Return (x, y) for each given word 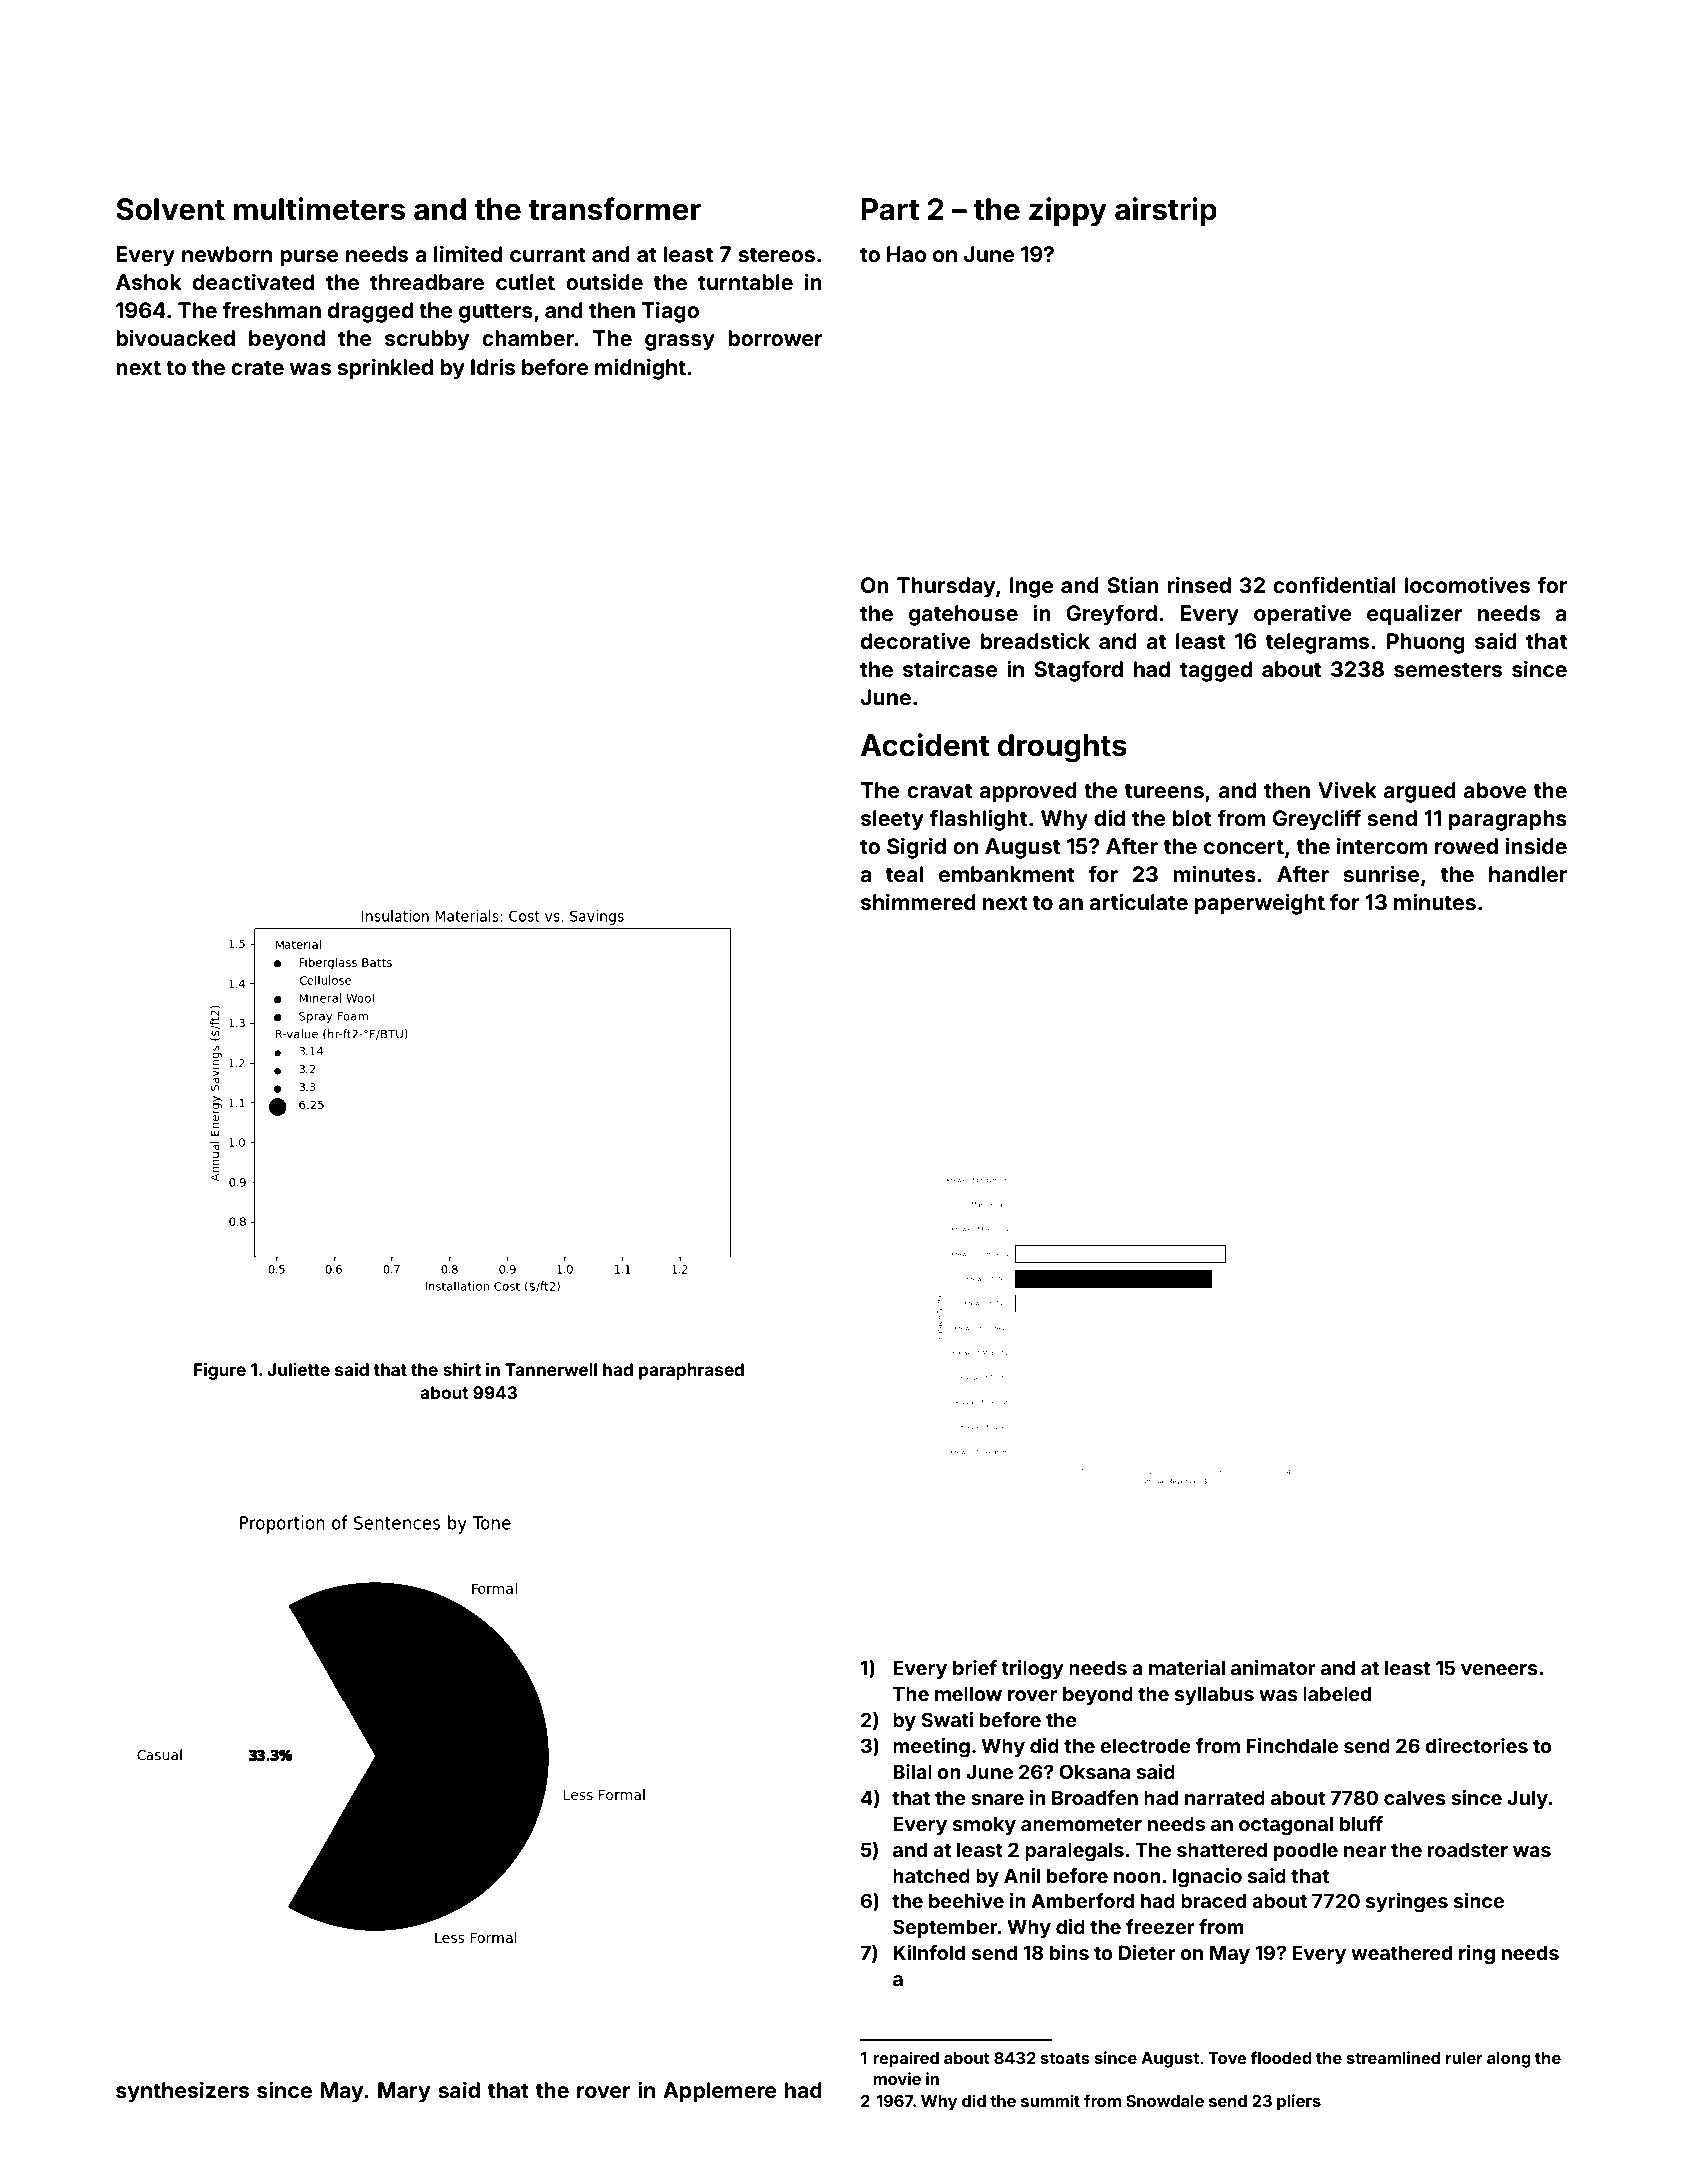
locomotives (1467, 584)
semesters (1448, 669)
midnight (640, 369)
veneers (1499, 1669)
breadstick (1035, 640)
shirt (462, 1369)
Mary (404, 2092)
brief (975, 1667)
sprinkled (385, 369)
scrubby (427, 340)
